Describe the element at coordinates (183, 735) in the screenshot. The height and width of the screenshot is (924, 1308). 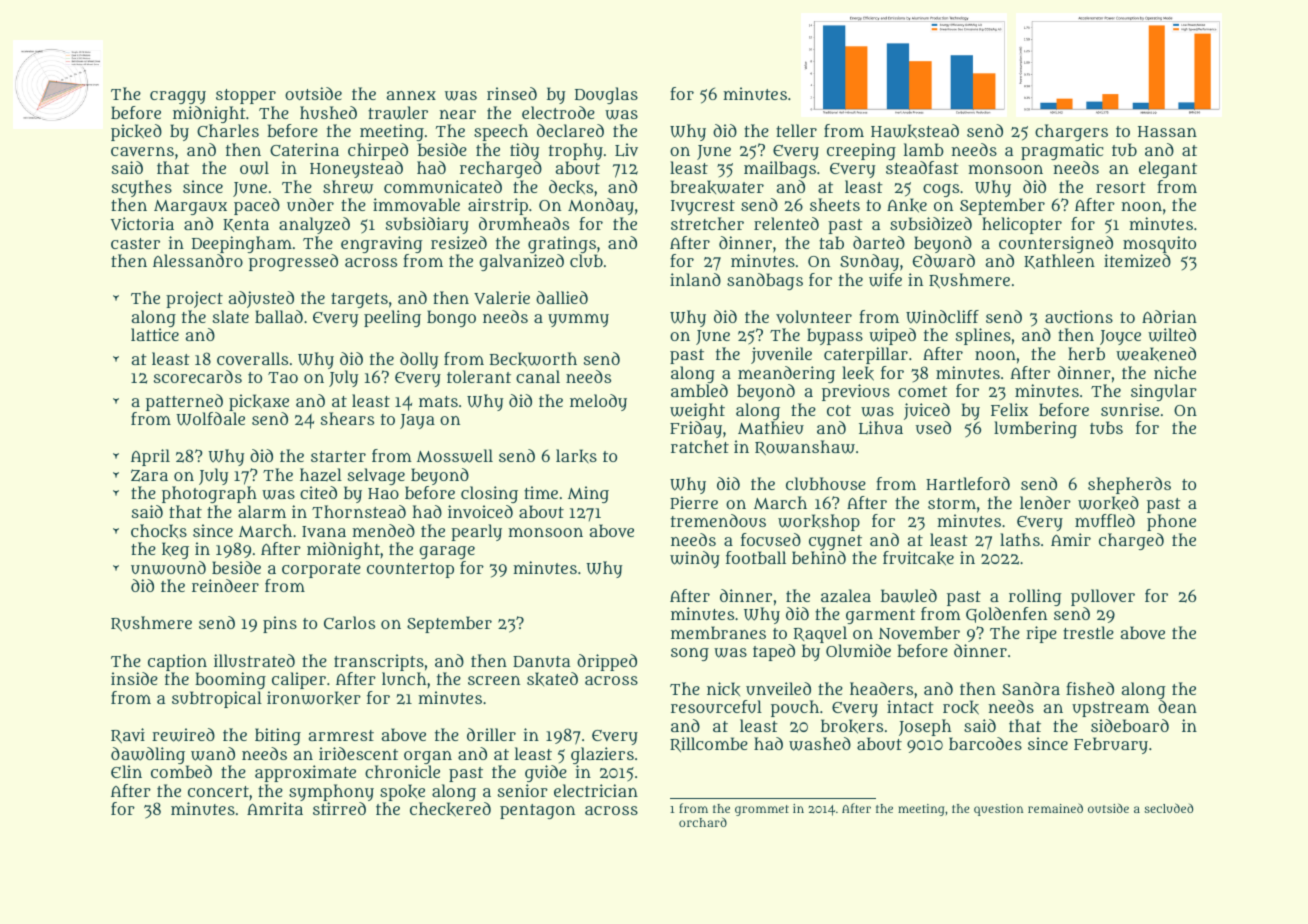
I see `rewired` at that location.
